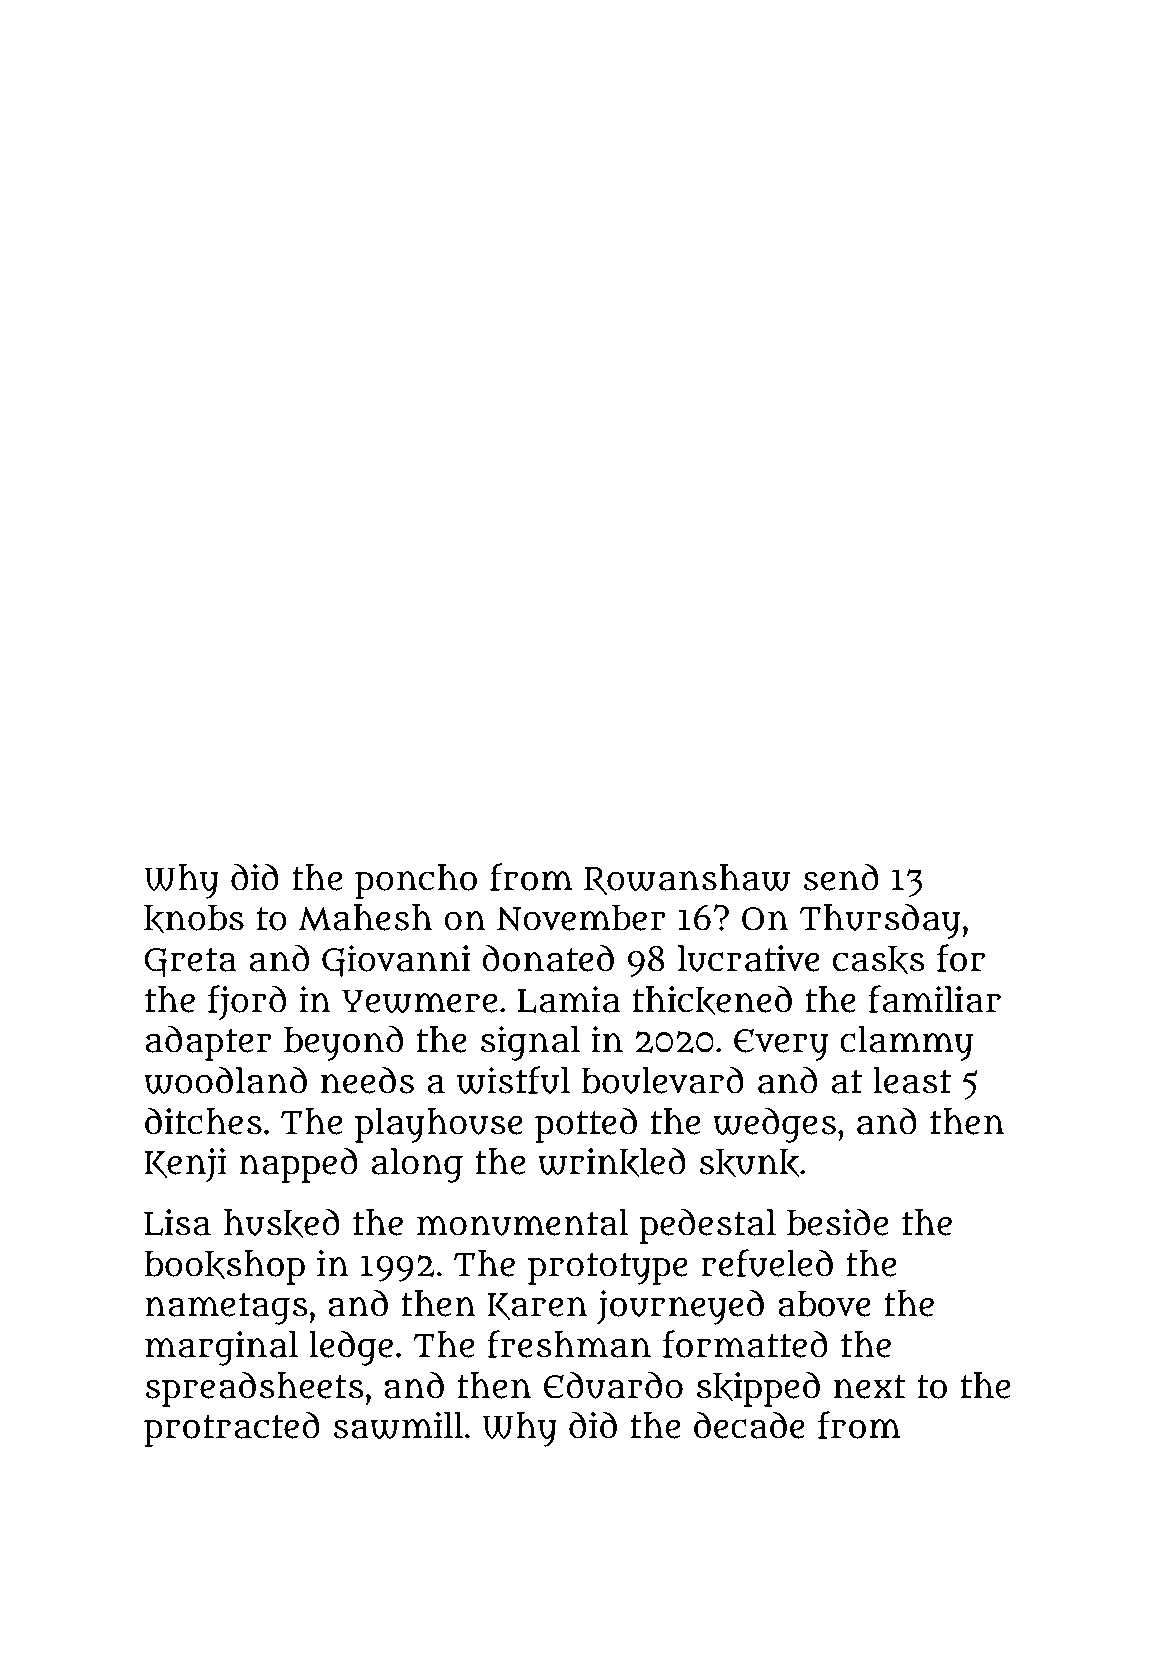 The image size is (1165, 1654). Describe the element at coordinates (537, 1306) in the page. I see `Karen` at that location.
